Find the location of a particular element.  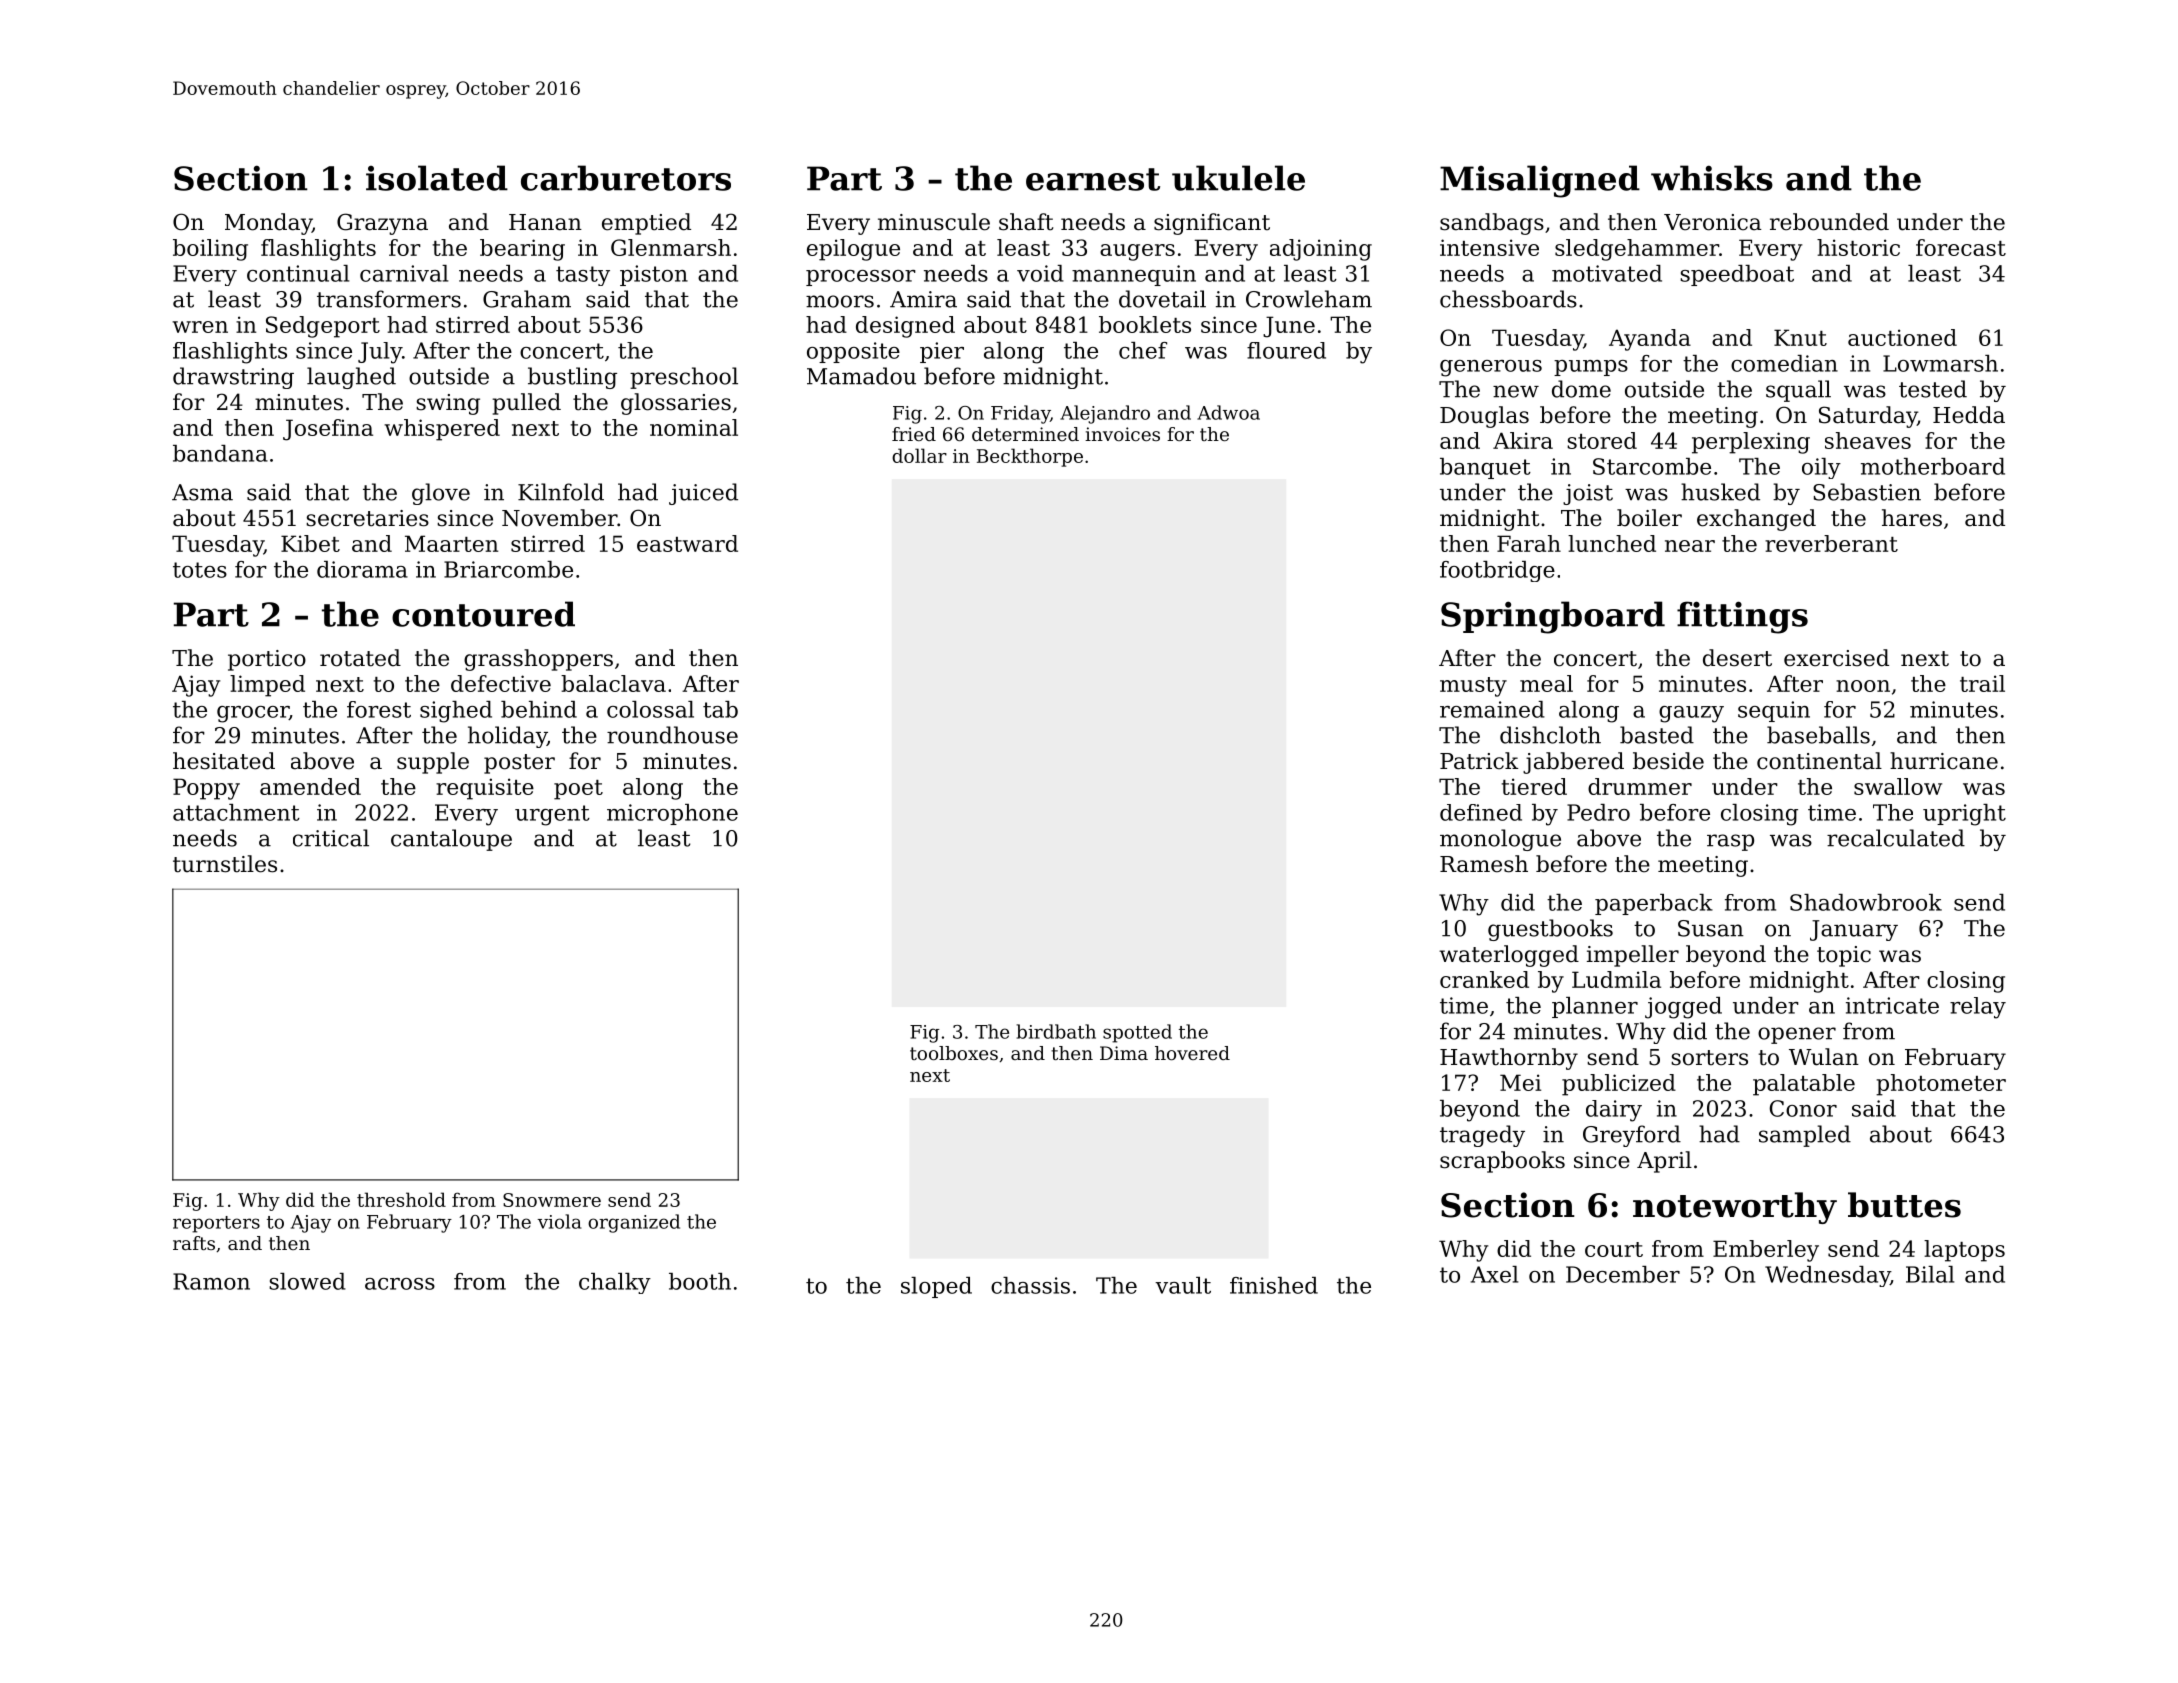

impeller is located at coordinates (1633, 956).
